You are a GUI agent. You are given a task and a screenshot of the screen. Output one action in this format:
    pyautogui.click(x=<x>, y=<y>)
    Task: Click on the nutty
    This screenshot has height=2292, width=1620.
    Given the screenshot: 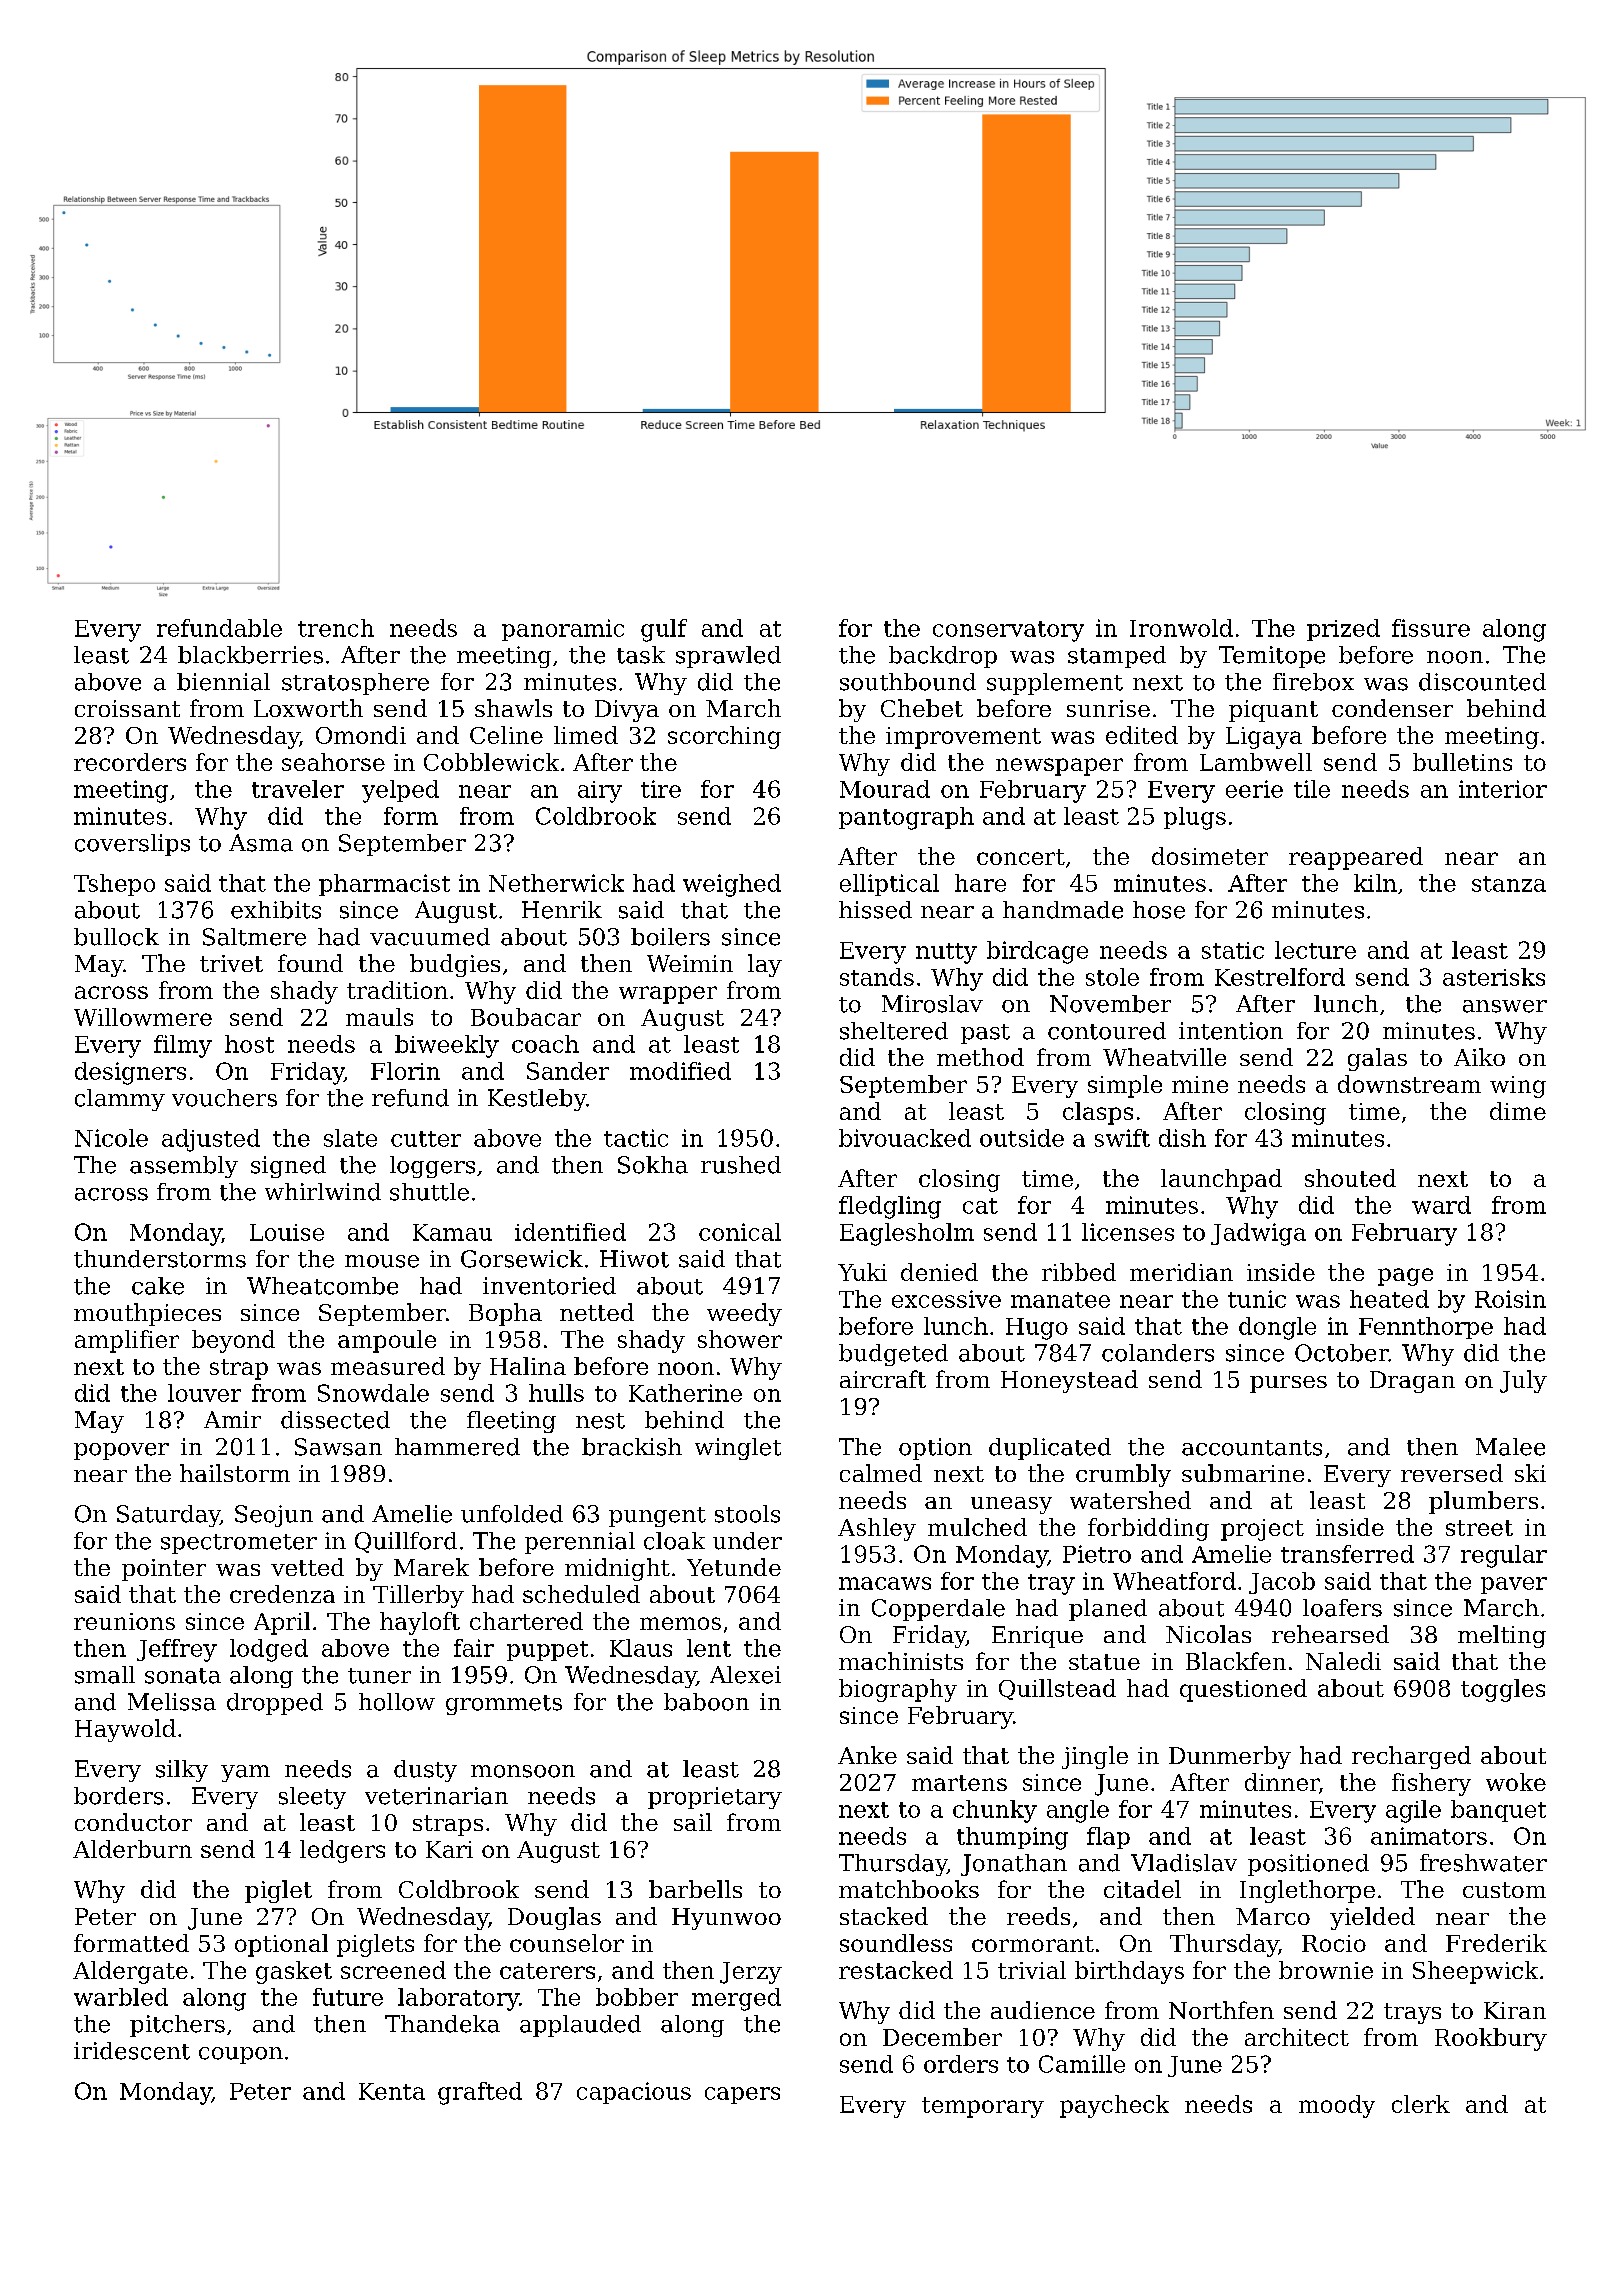 What is the action you would take?
    pyautogui.click(x=946, y=953)
